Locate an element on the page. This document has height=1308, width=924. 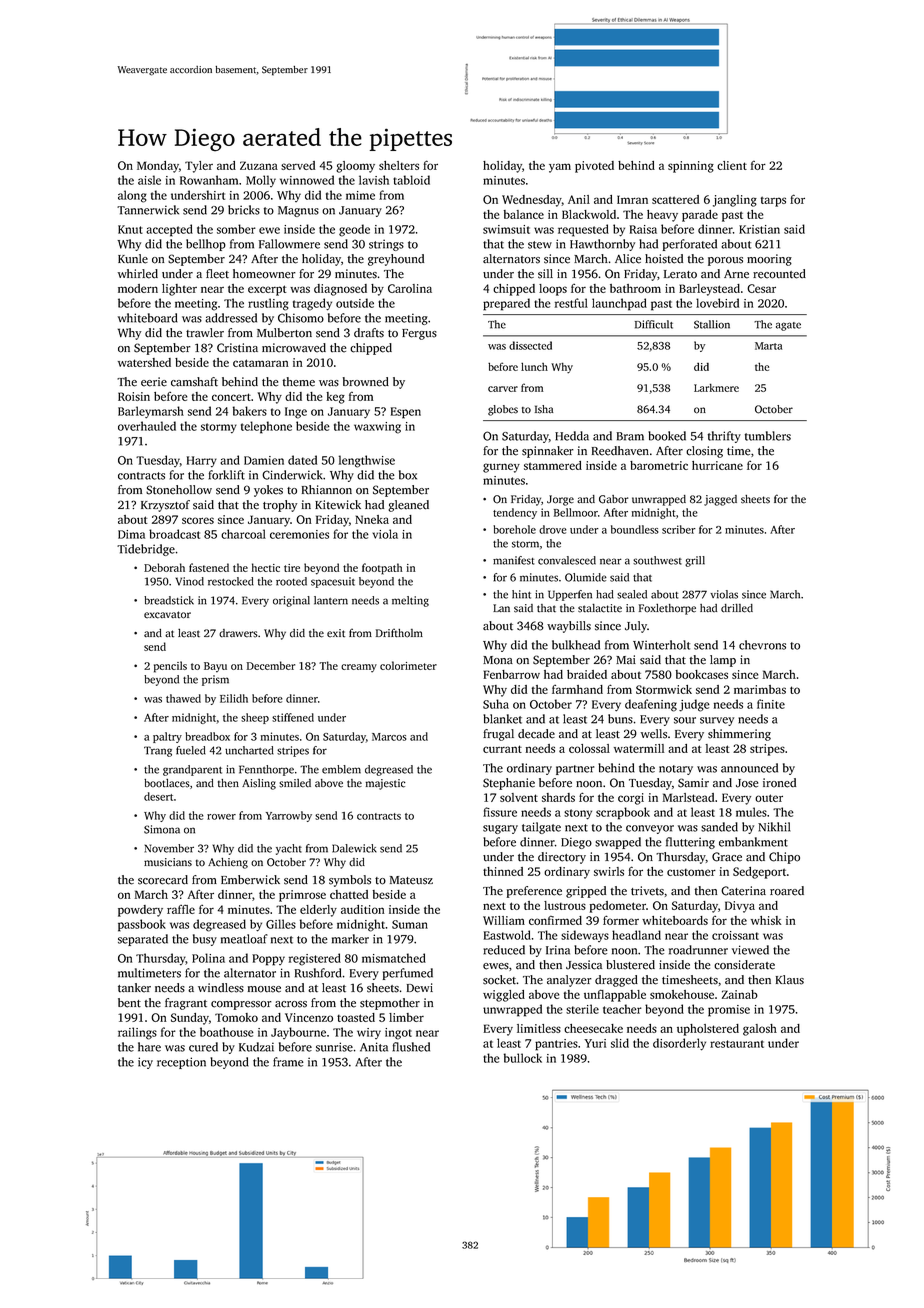
Nikhil is located at coordinates (774, 827).
